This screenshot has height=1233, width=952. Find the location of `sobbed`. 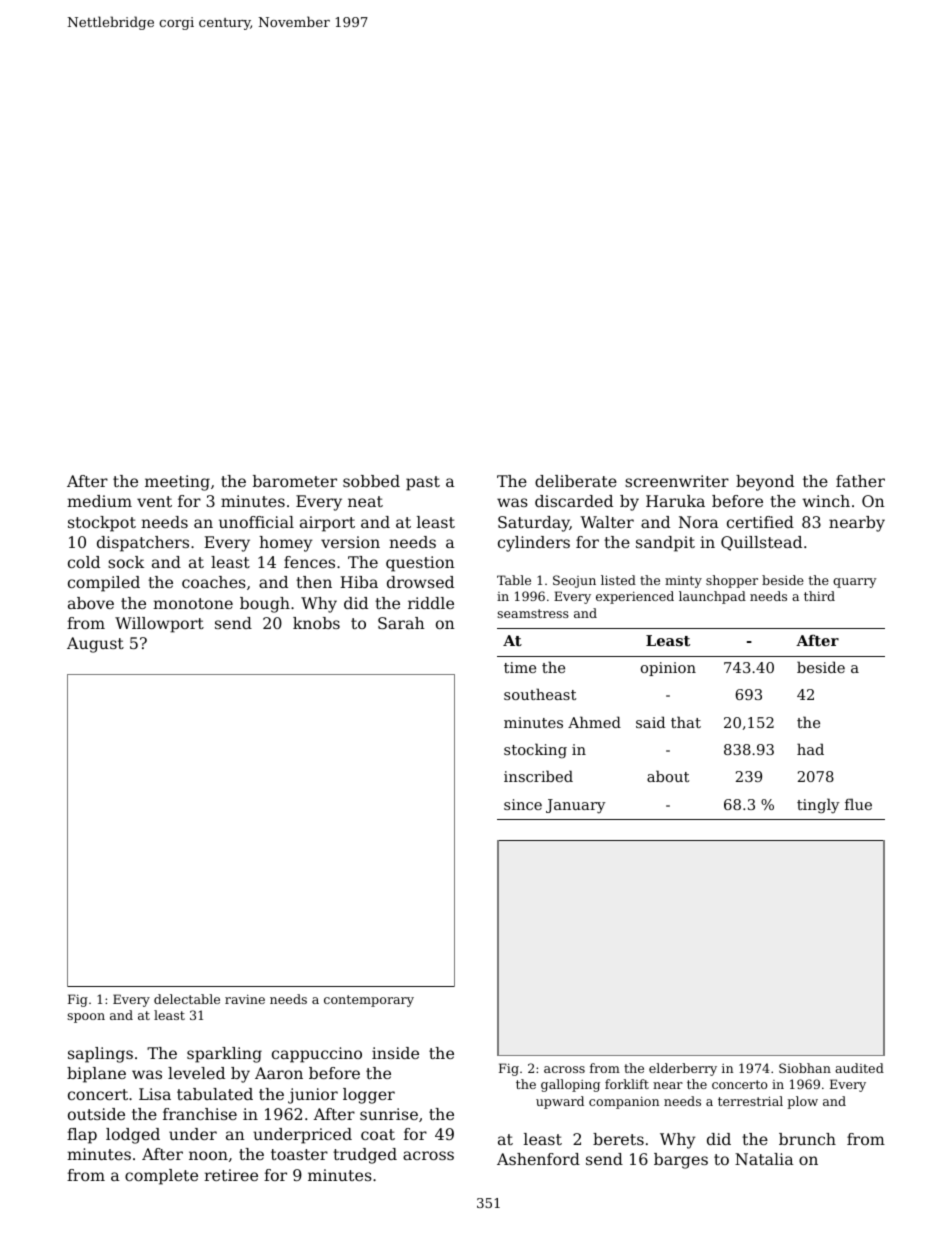

sobbed is located at coordinates (371, 481).
